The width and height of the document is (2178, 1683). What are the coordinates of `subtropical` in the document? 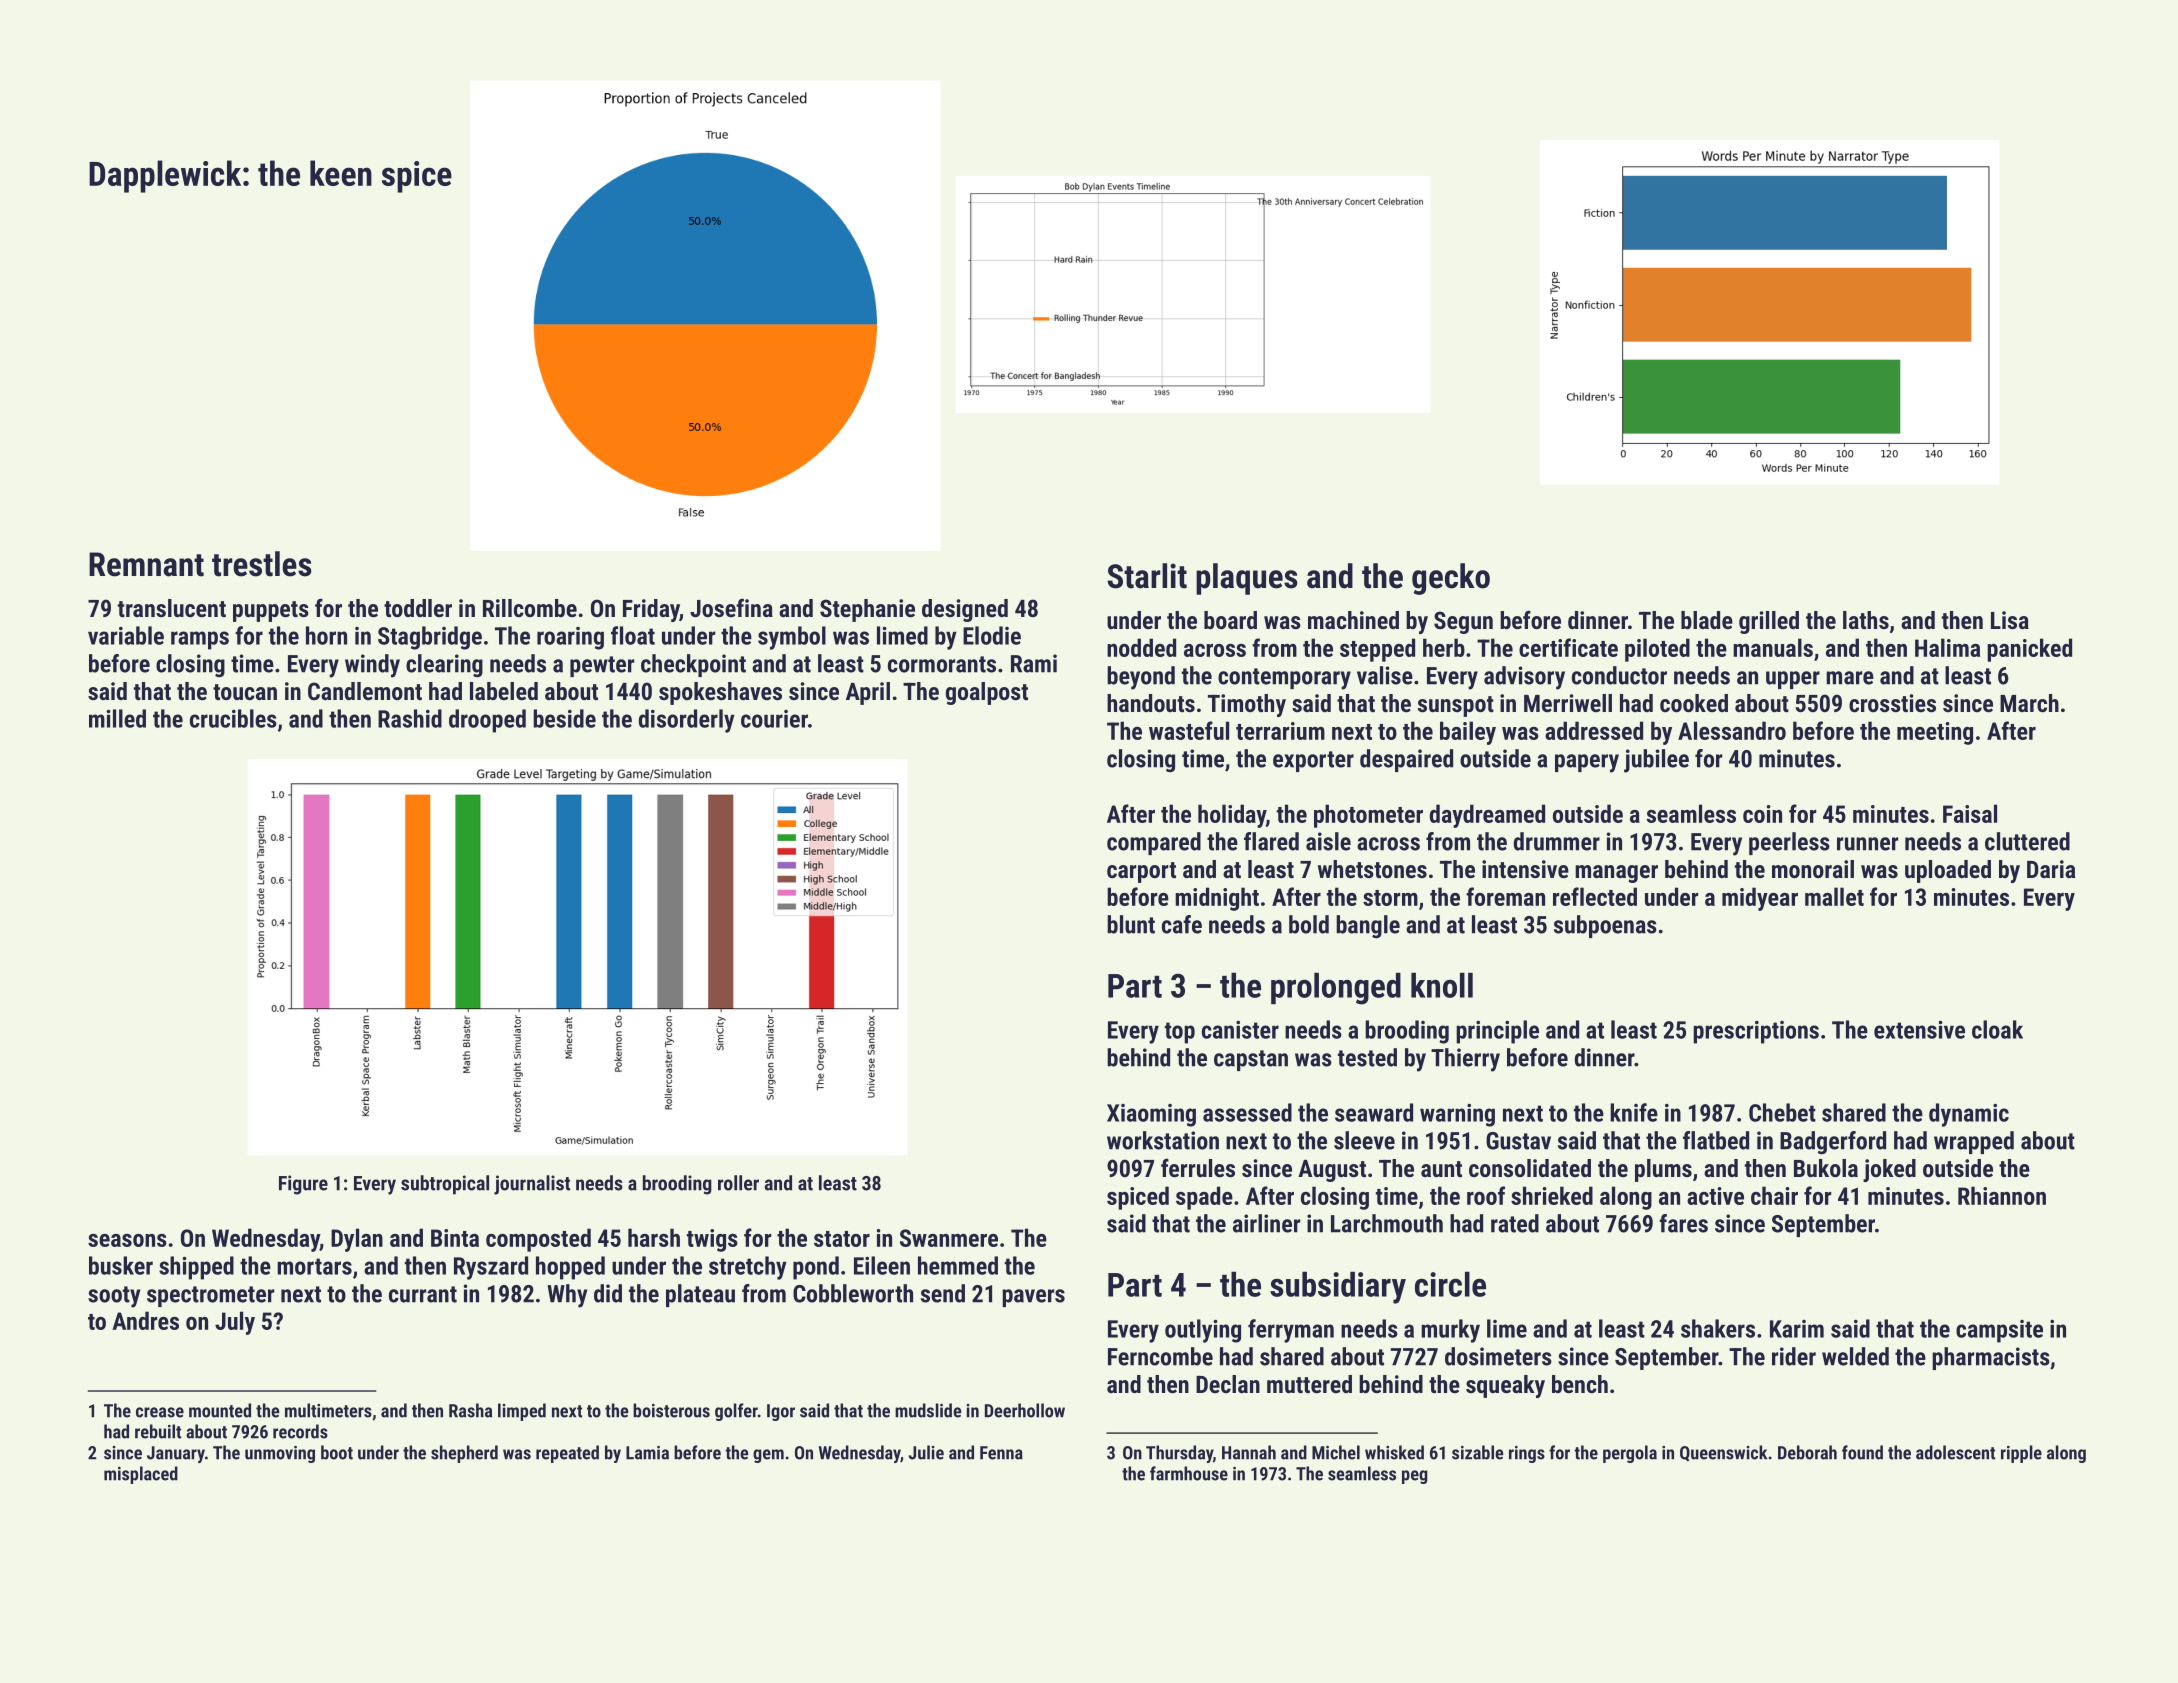 It's located at (445, 1185).
